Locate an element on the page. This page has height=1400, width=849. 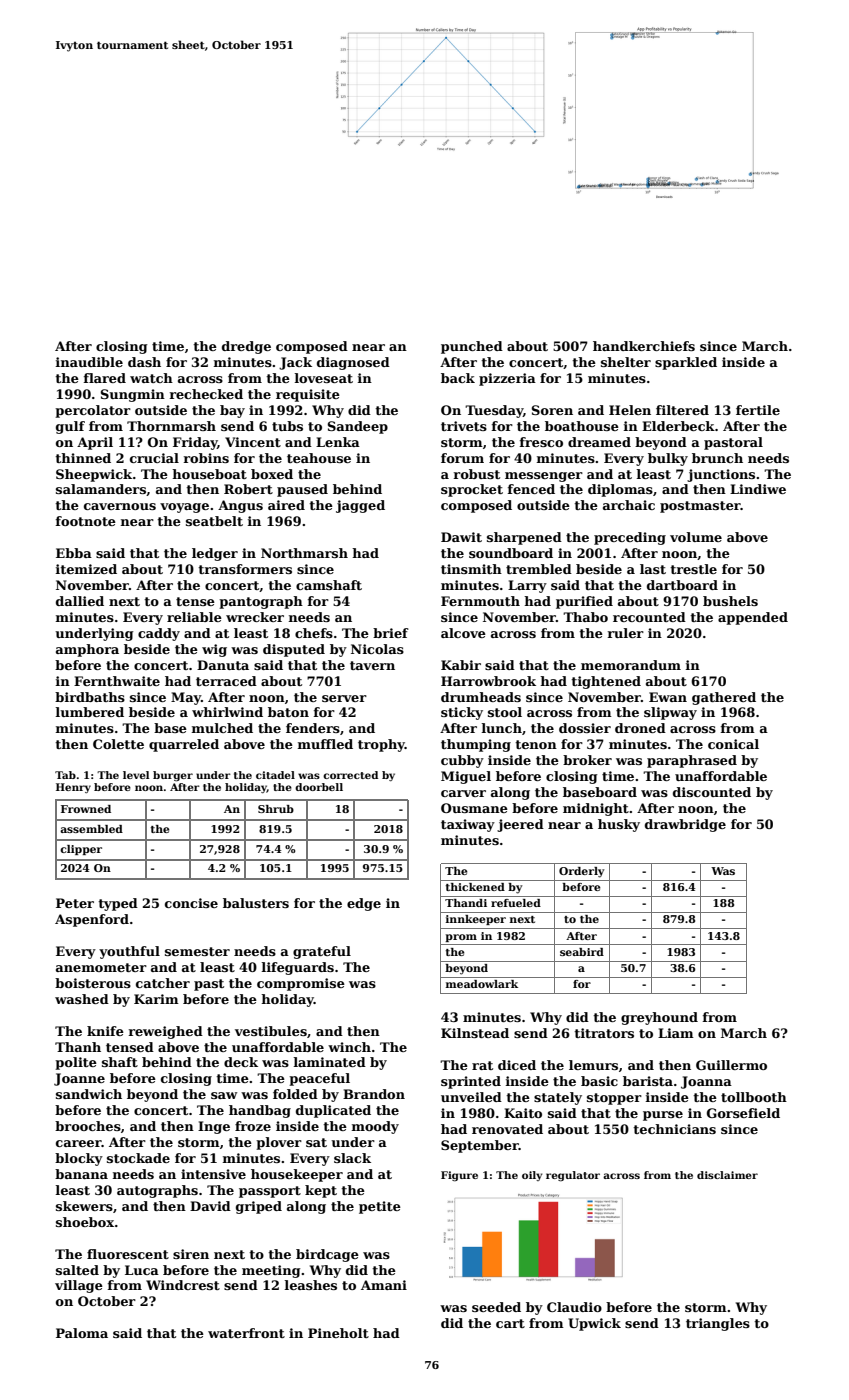
trembled is located at coordinates (539, 569).
